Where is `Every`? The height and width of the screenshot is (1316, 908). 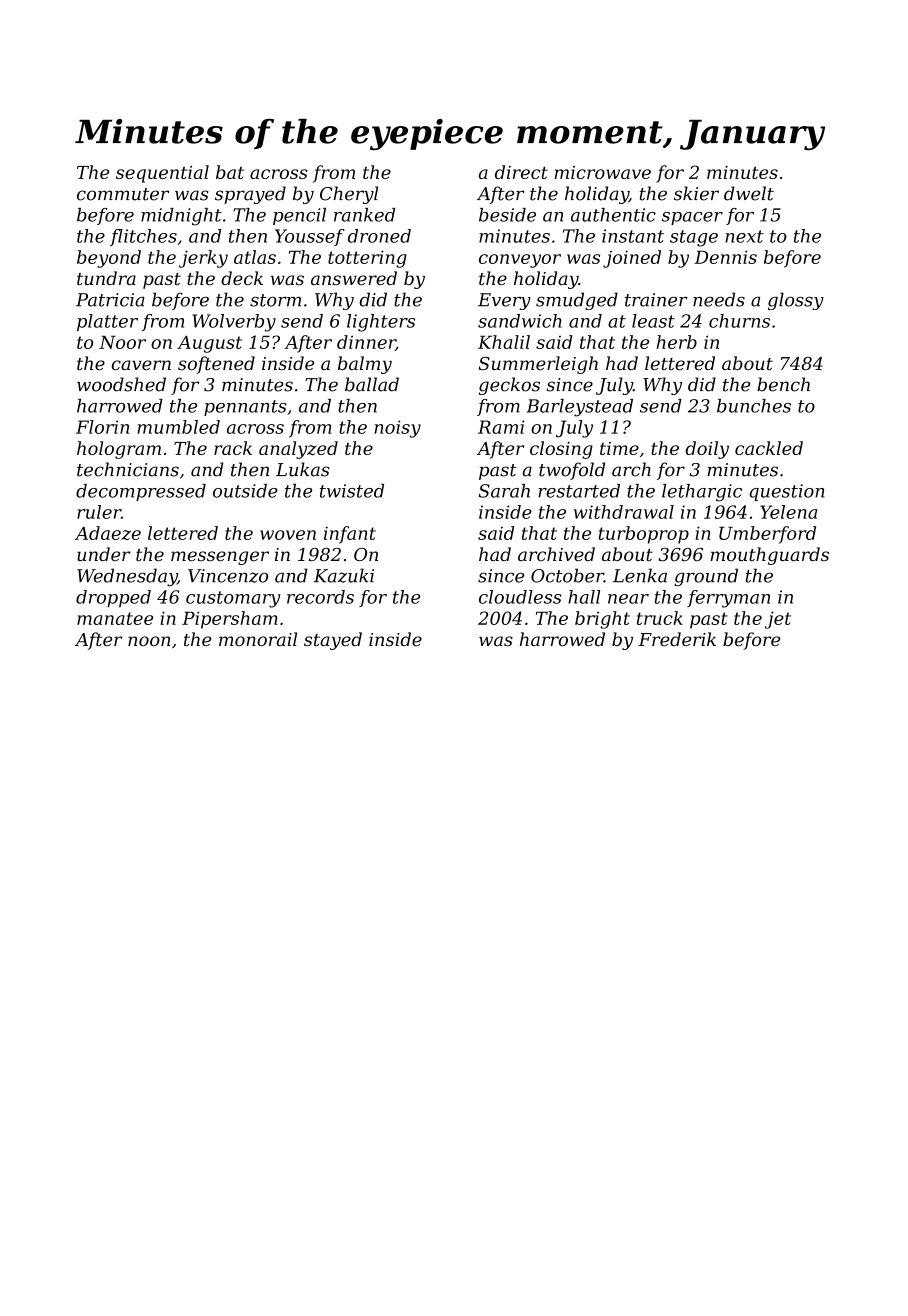
Every is located at coordinates (504, 301).
